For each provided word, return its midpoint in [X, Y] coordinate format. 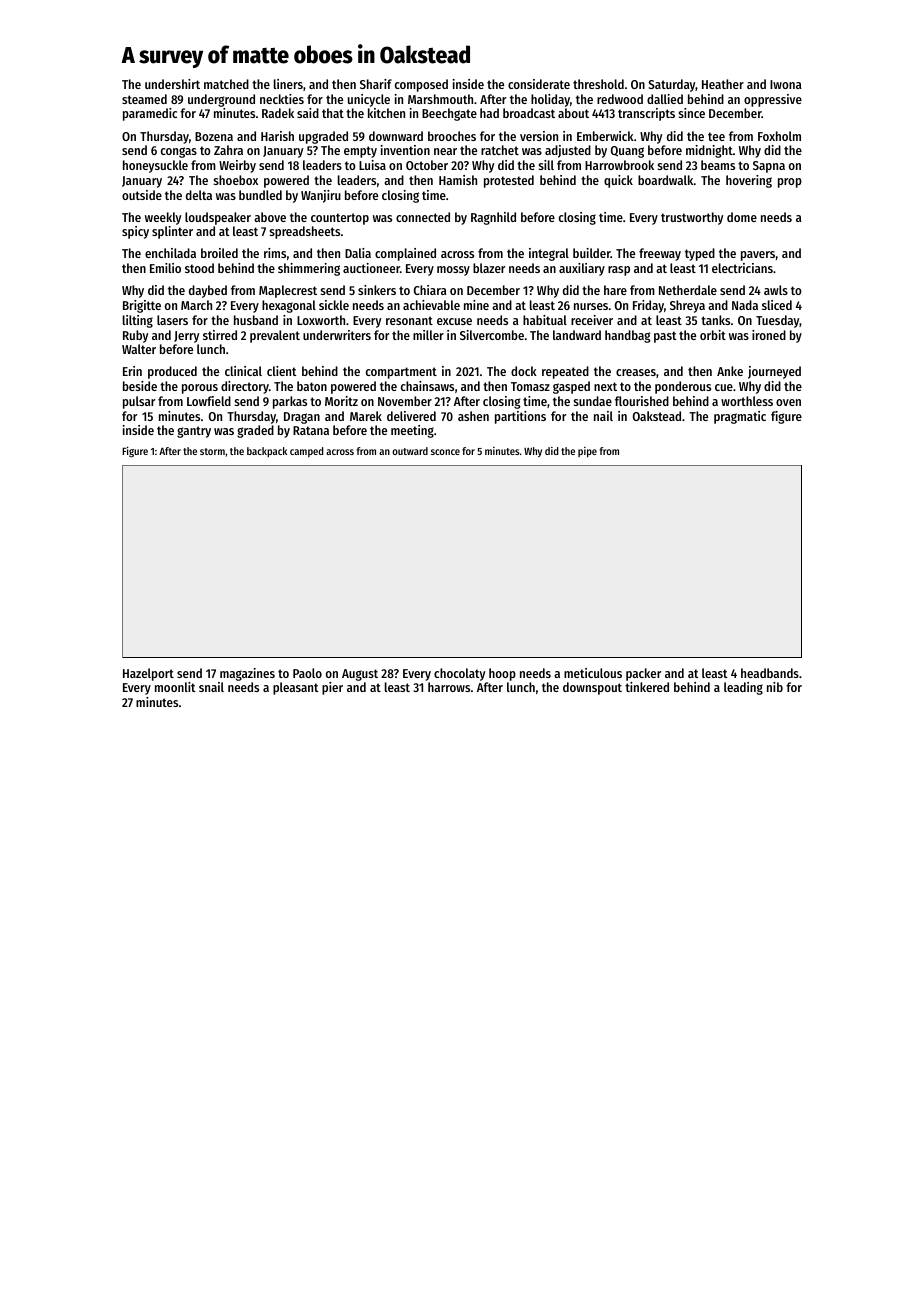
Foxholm [779, 136]
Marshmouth [440, 99]
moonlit [175, 687]
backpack [267, 452]
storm [212, 451]
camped [307, 452]
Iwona [786, 84]
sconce [445, 452]
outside [142, 195]
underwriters [337, 335]
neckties [282, 99]
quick [618, 181]
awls [776, 290]
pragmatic [740, 417]
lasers [172, 320]
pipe [587, 452]
